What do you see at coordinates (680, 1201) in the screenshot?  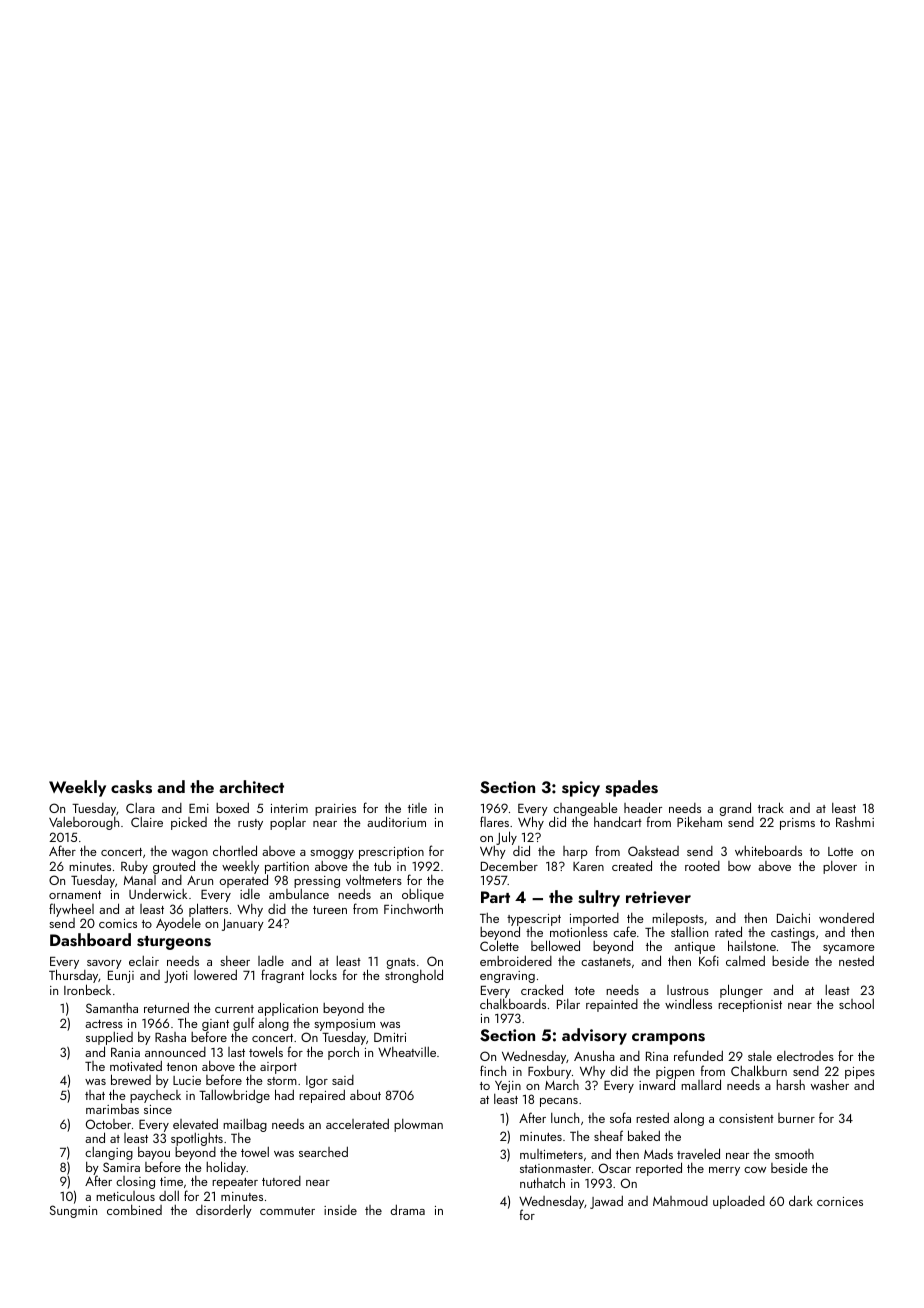 I see `Mahmoud` at bounding box center [680, 1201].
